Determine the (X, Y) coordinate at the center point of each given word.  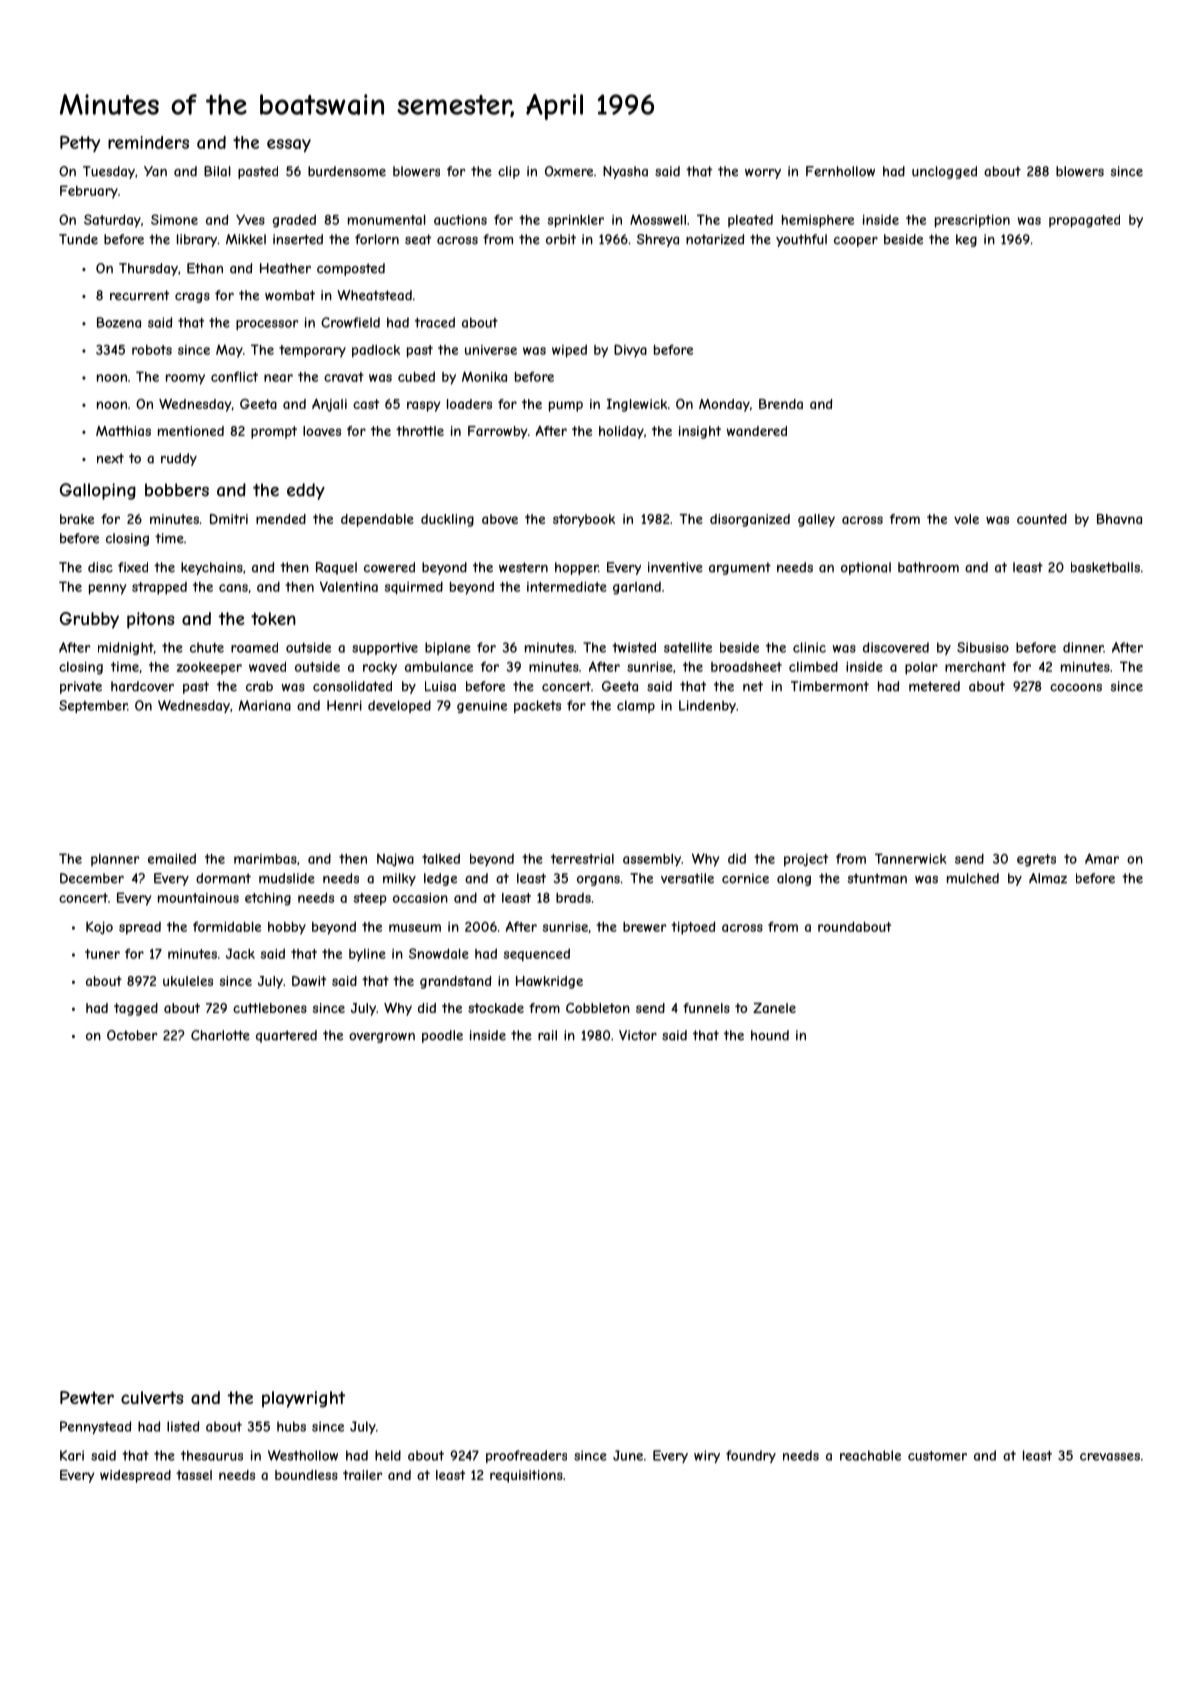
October (132, 1035)
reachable (870, 1455)
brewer (644, 927)
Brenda (781, 404)
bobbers (177, 490)
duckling (447, 520)
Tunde (78, 239)
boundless (306, 1475)
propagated (1084, 221)
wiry (707, 1456)
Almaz (1048, 878)
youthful (801, 240)
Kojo (99, 928)
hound (770, 1035)
